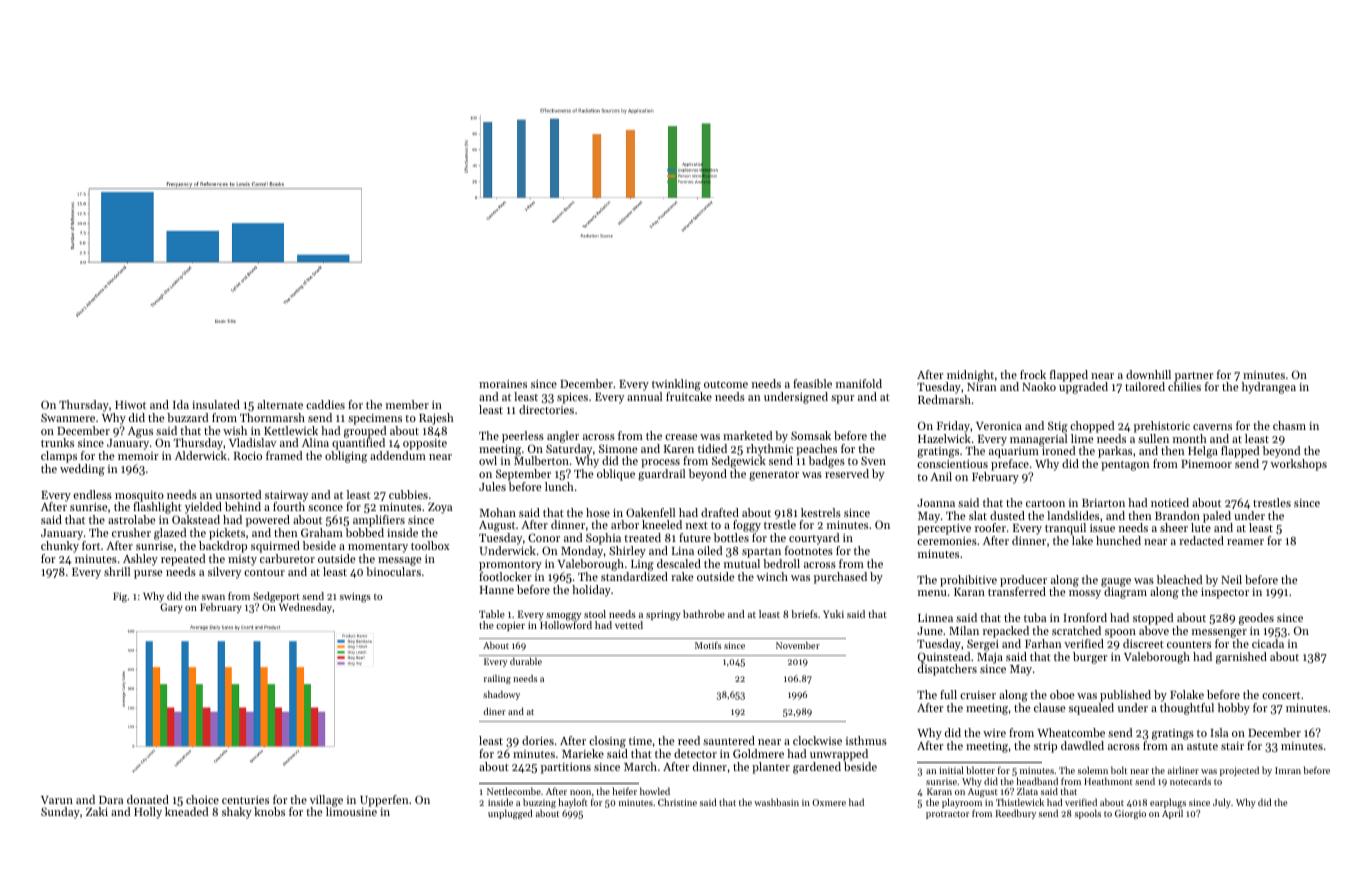 The width and height of the screenshot is (1372, 887). What do you see at coordinates (326, 801) in the screenshot?
I see `village` at bounding box center [326, 801].
